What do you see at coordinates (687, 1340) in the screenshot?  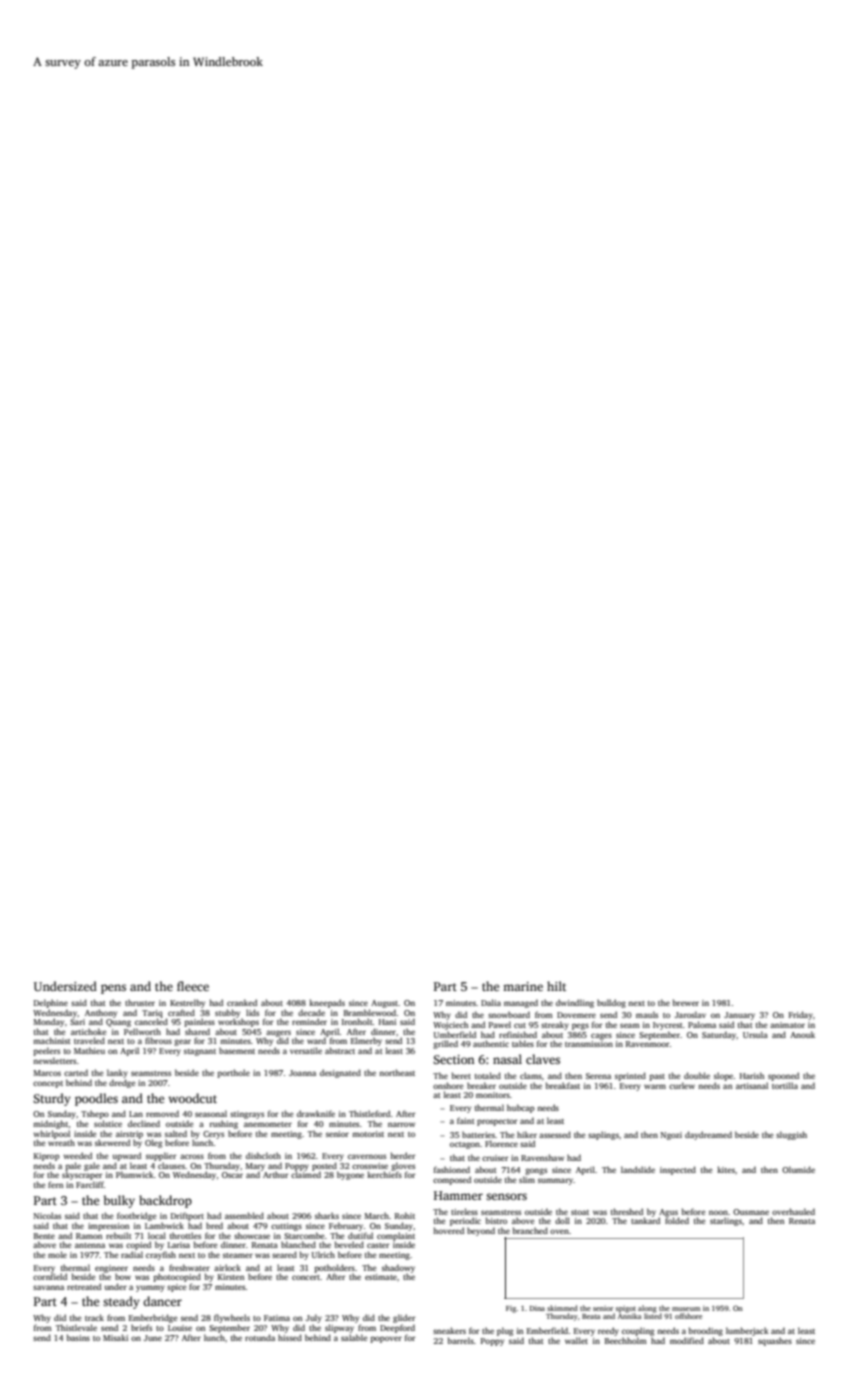 I see `modified` at bounding box center [687, 1340].
